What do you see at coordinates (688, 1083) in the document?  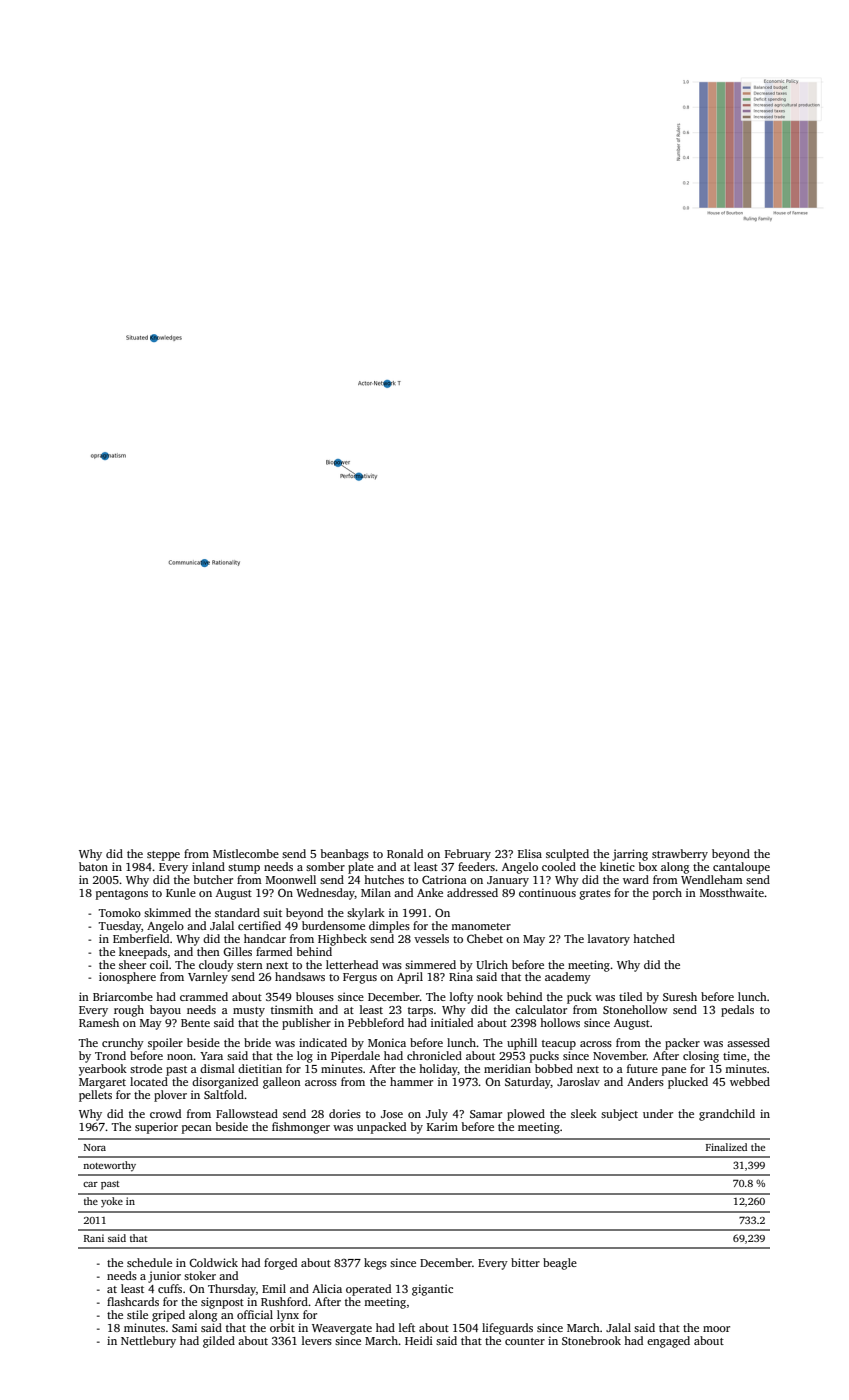 I see `plucked` at bounding box center [688, 1083].
